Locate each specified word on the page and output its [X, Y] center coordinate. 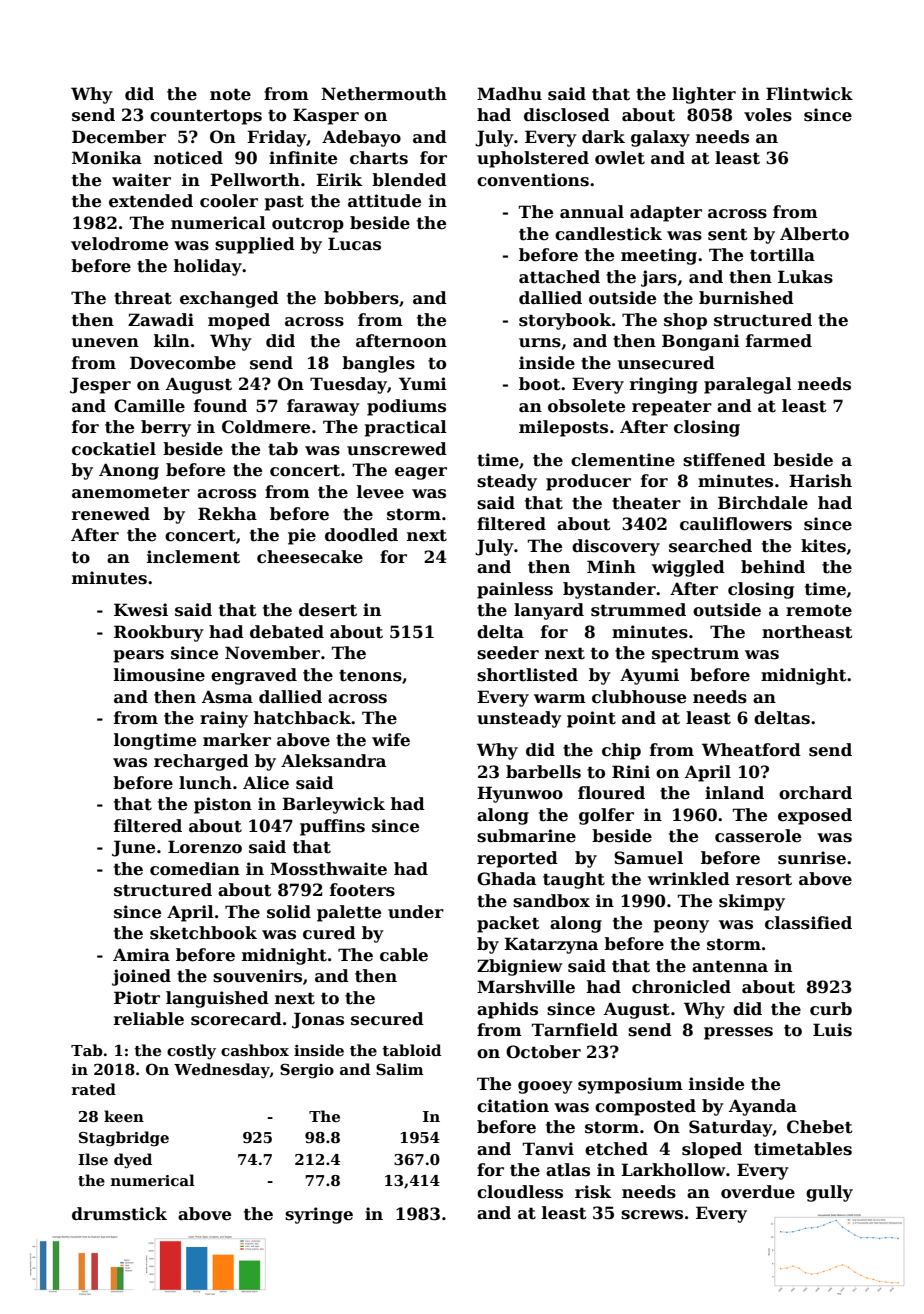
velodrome [119, 244]
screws [652, 1215]
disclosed [567, 115]
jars [659, 278]
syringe [319, 1215]
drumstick [119, 1214]
